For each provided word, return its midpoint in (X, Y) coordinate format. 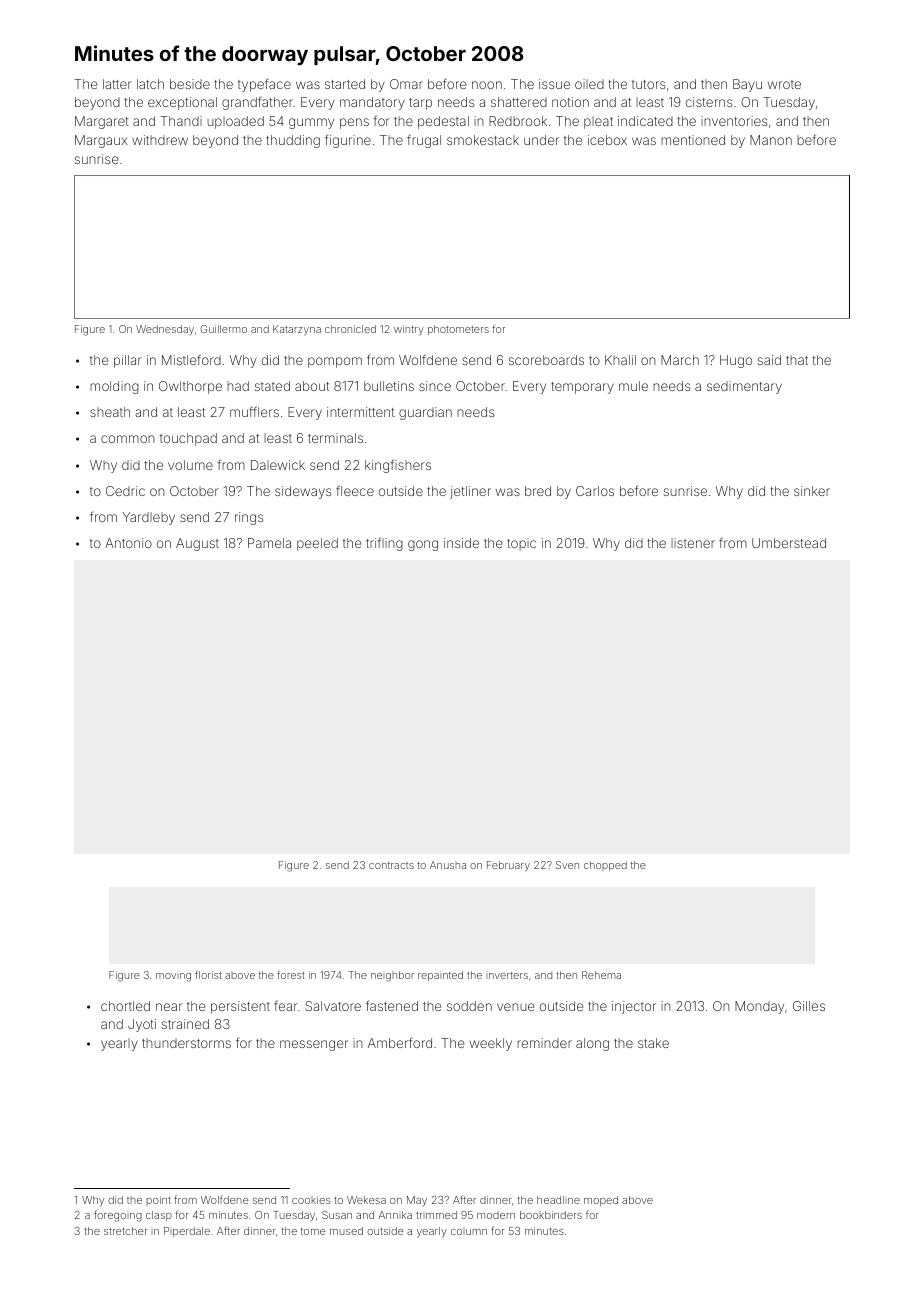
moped (601, 1201)
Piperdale (187, 1232)
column (469, 1231)
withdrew (160, 140)
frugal (424, 141)
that (797, 360)
